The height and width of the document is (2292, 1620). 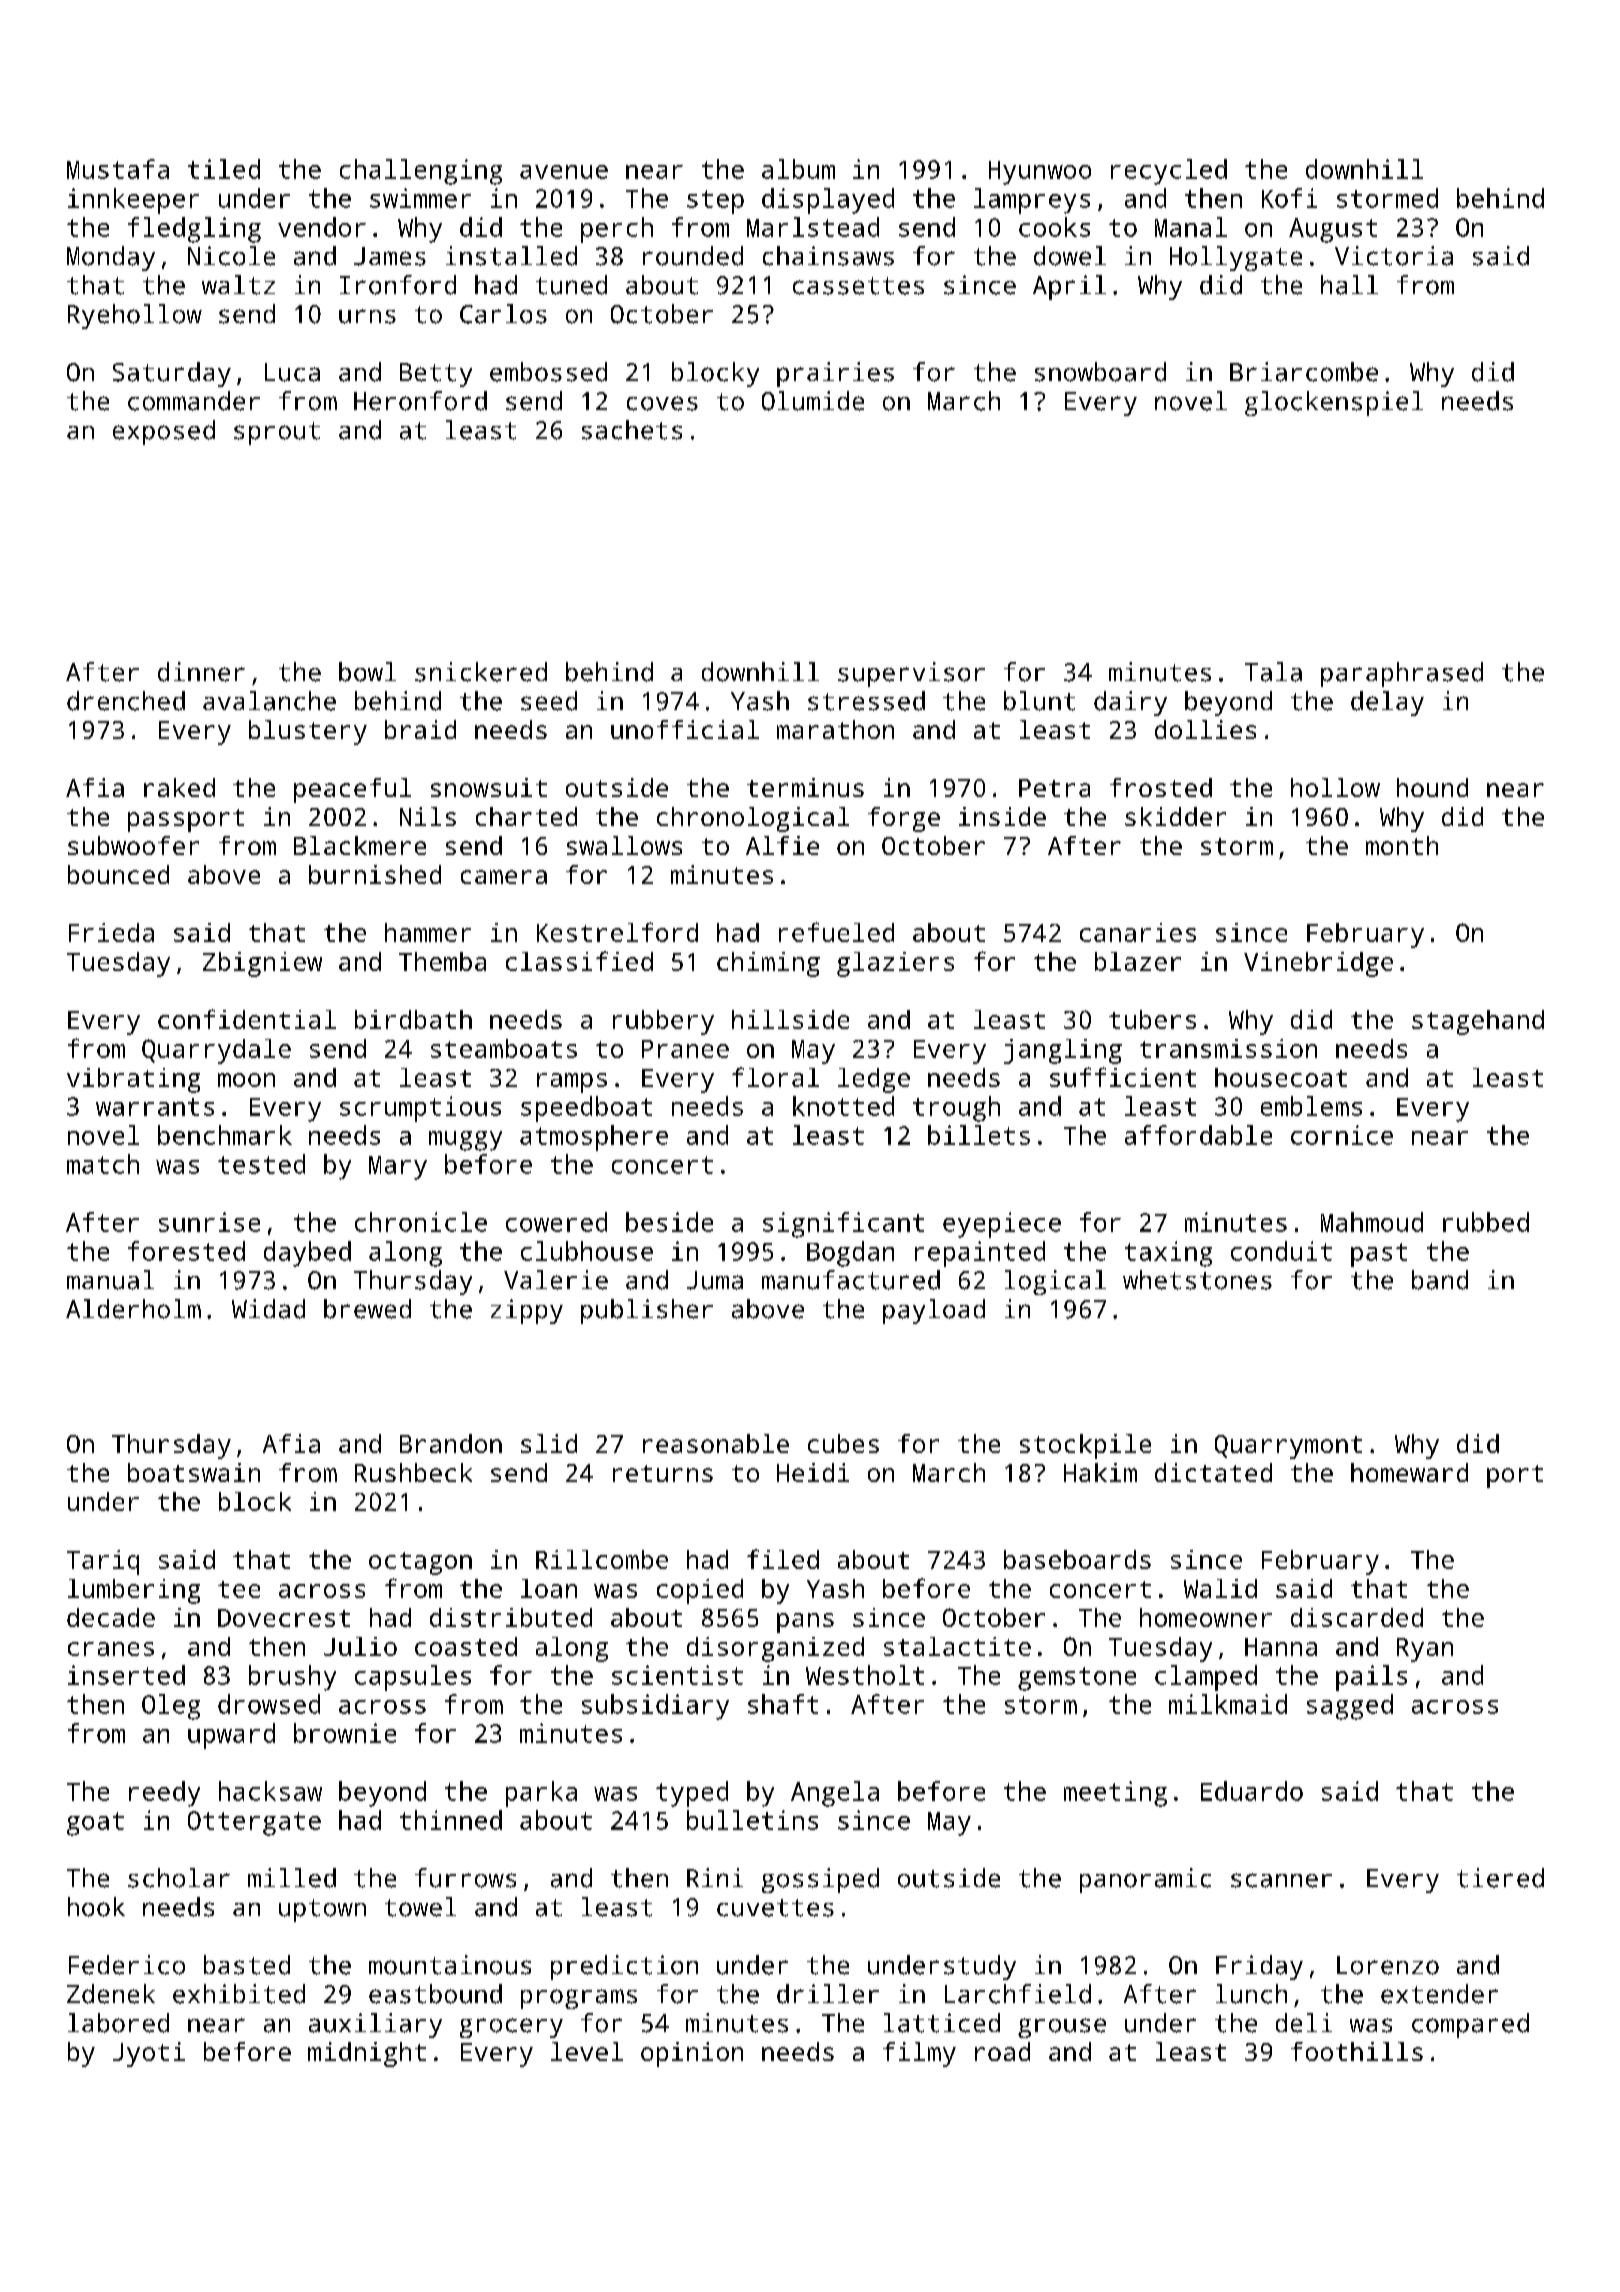 I want to click on coves, so click(x=662, y=403).
